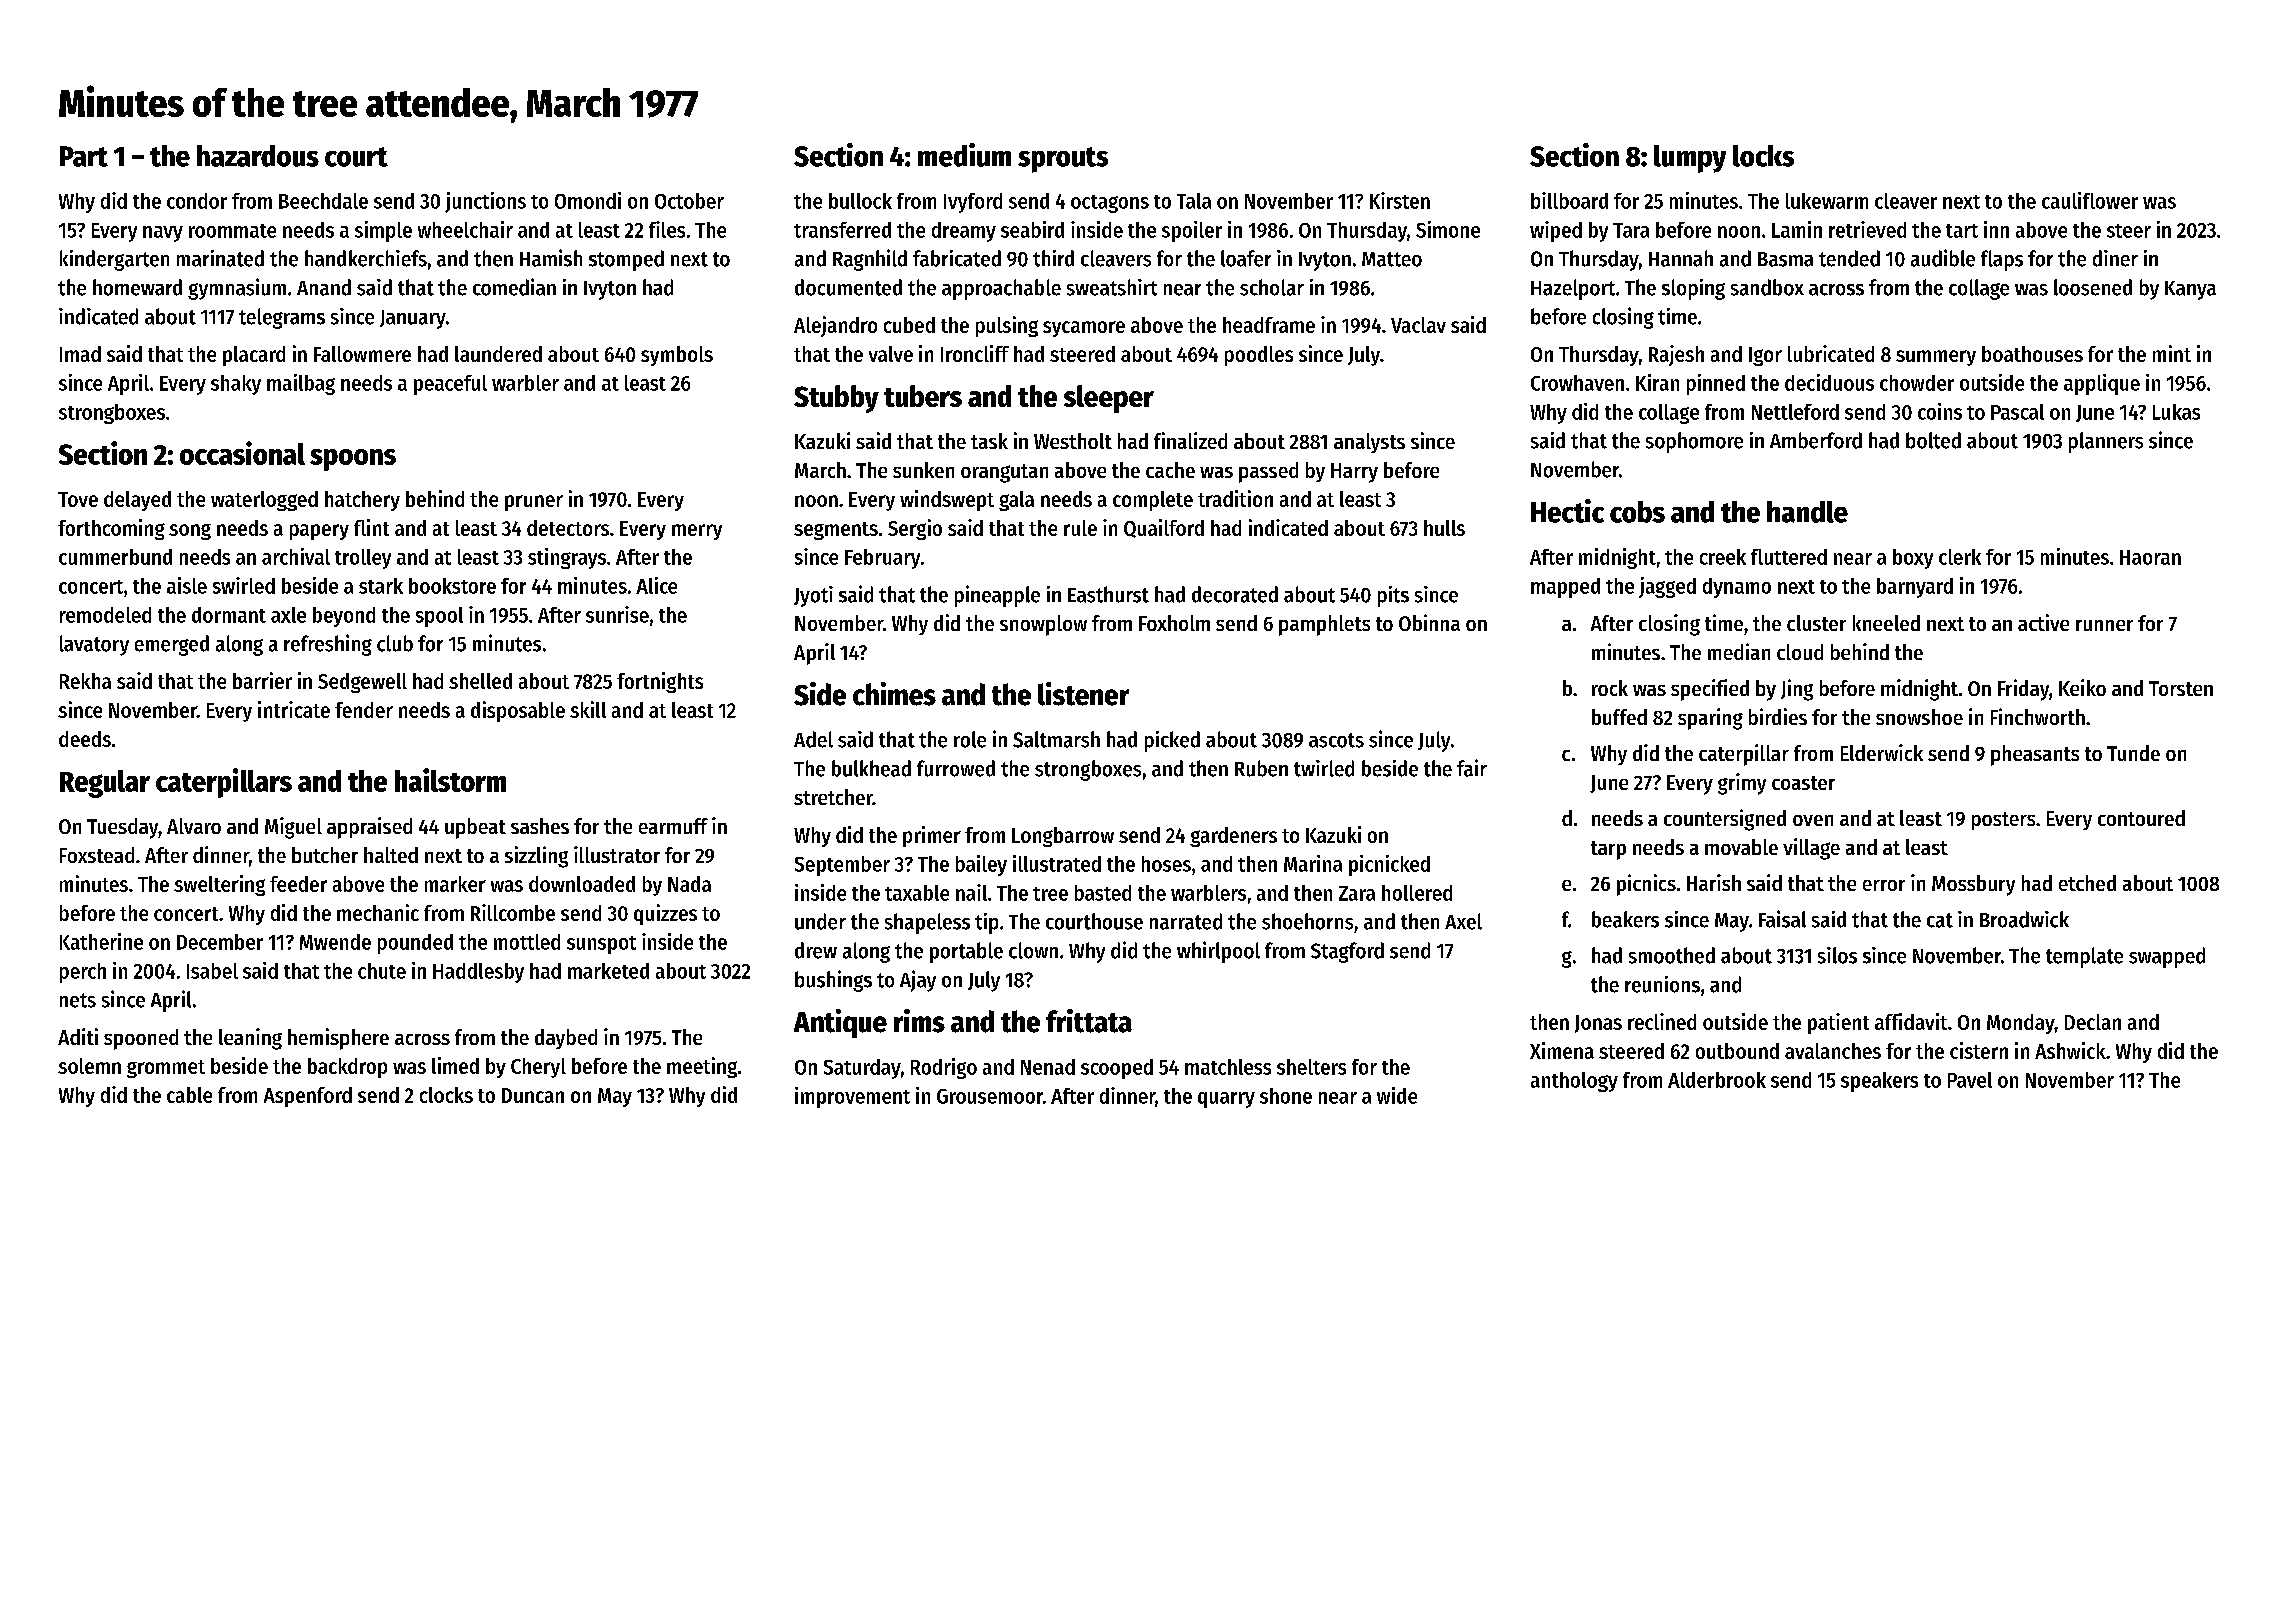 Image resolution: width=2282 pixels, height=1614 pixels. Describe the element at coordinates (282, 318) in the screenshot. I see `telegrams` at that location.
